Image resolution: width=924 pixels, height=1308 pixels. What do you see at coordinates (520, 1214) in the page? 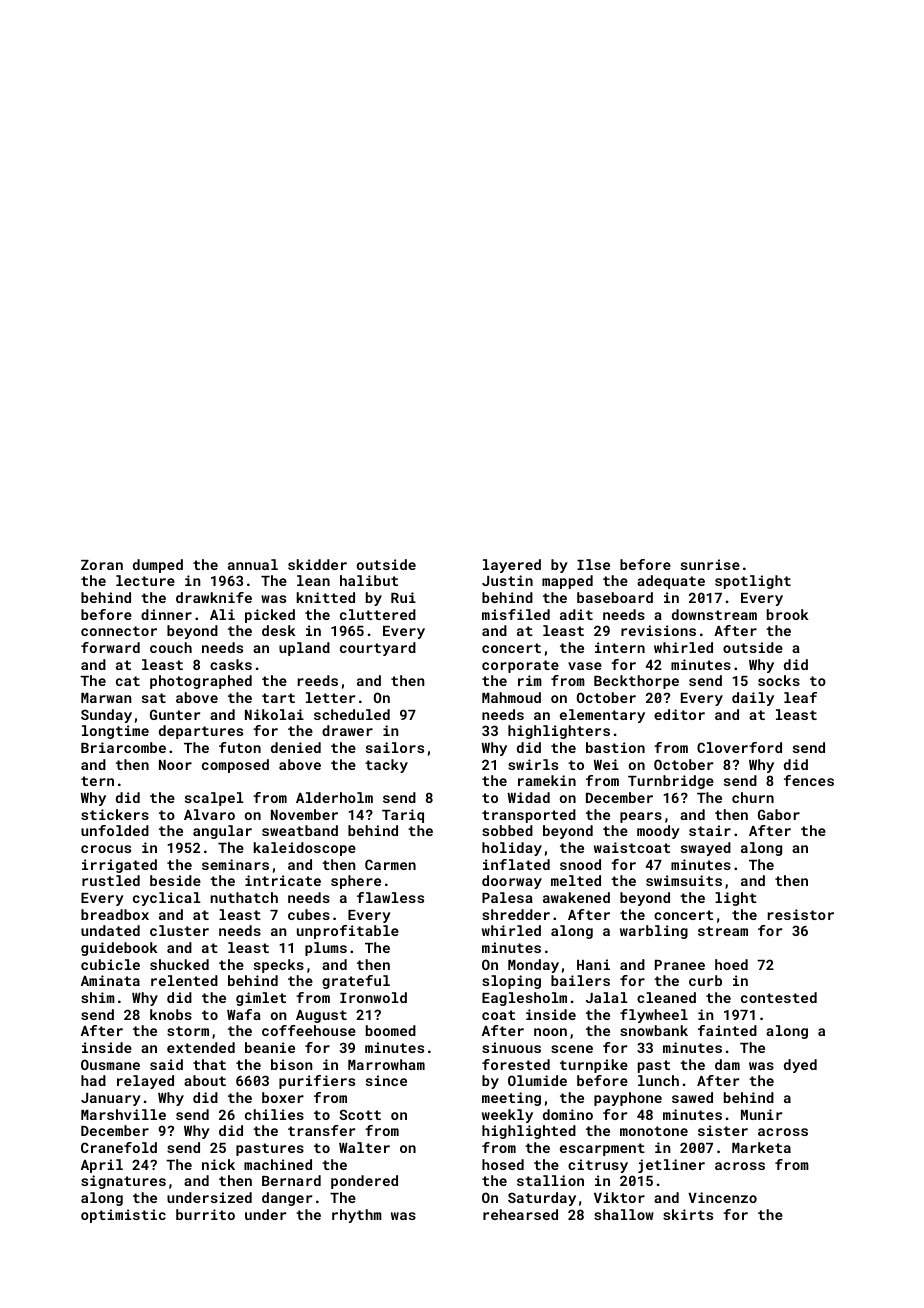
I see `rehearsed` at bounding box center [520, 1214].
